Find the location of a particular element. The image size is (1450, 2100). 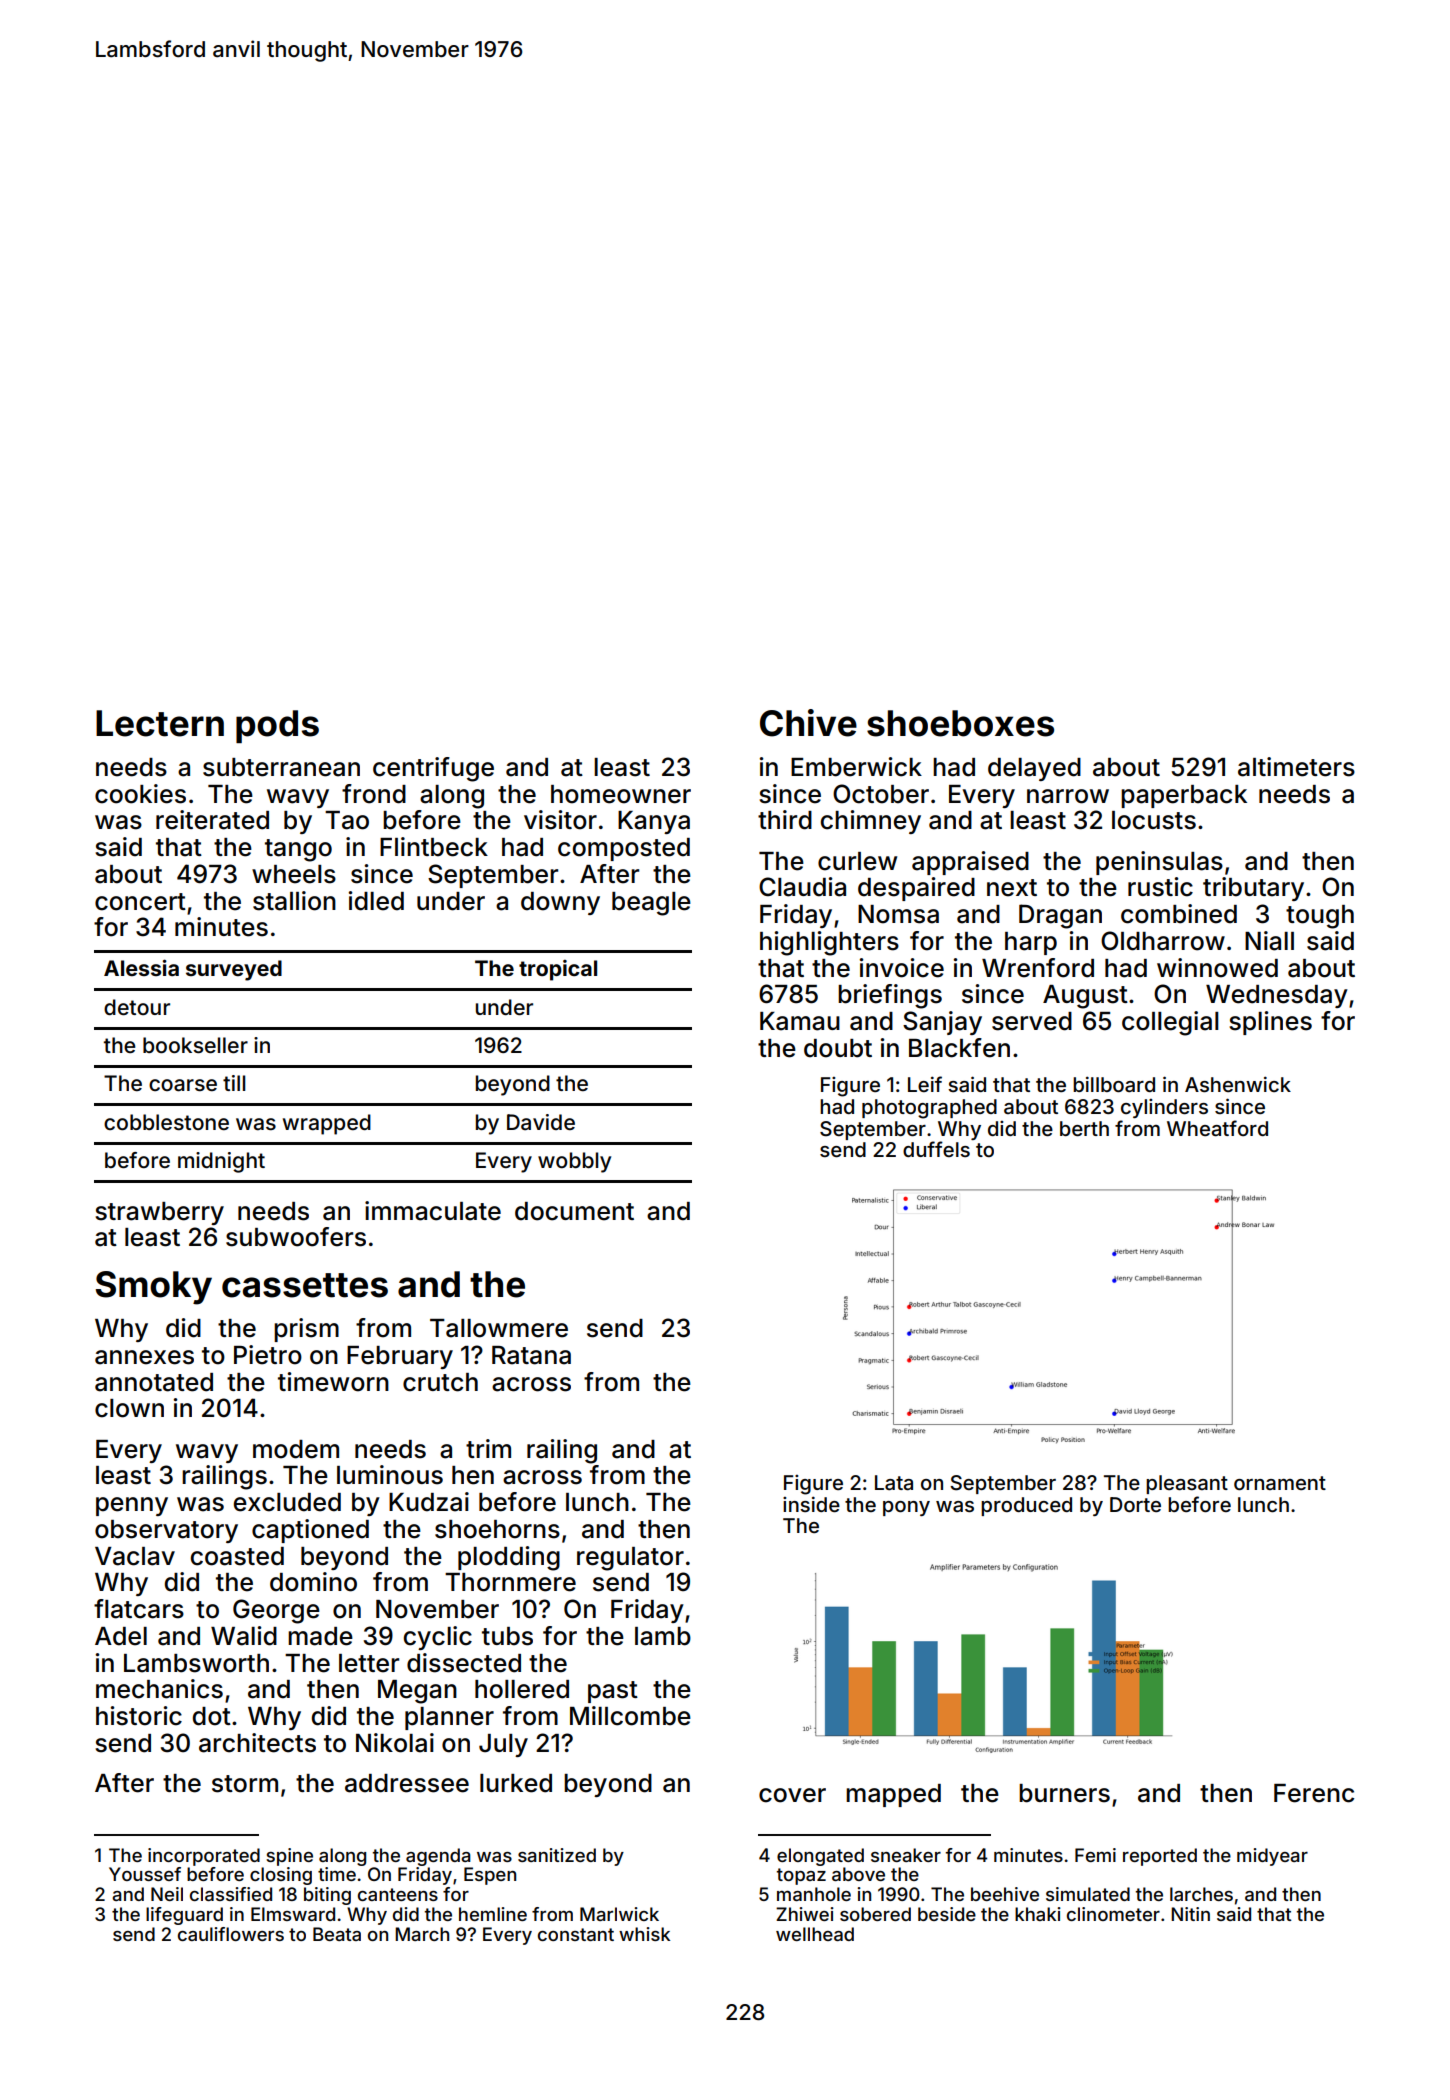

clown is located at coordinates (129, 1408).
